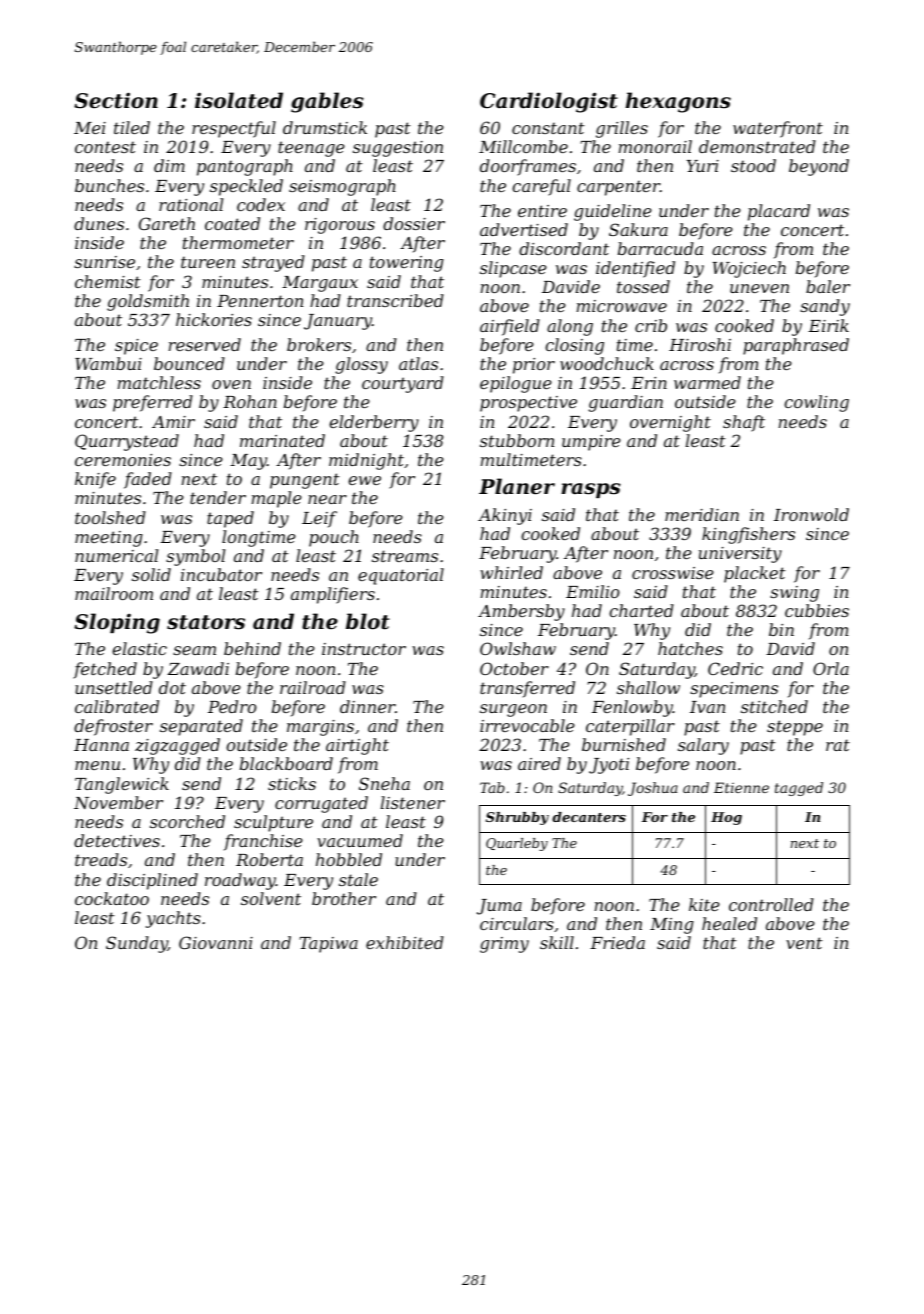 The width and height of the image is (924, 1314). I want to click on glossy, so click(361, 365).
